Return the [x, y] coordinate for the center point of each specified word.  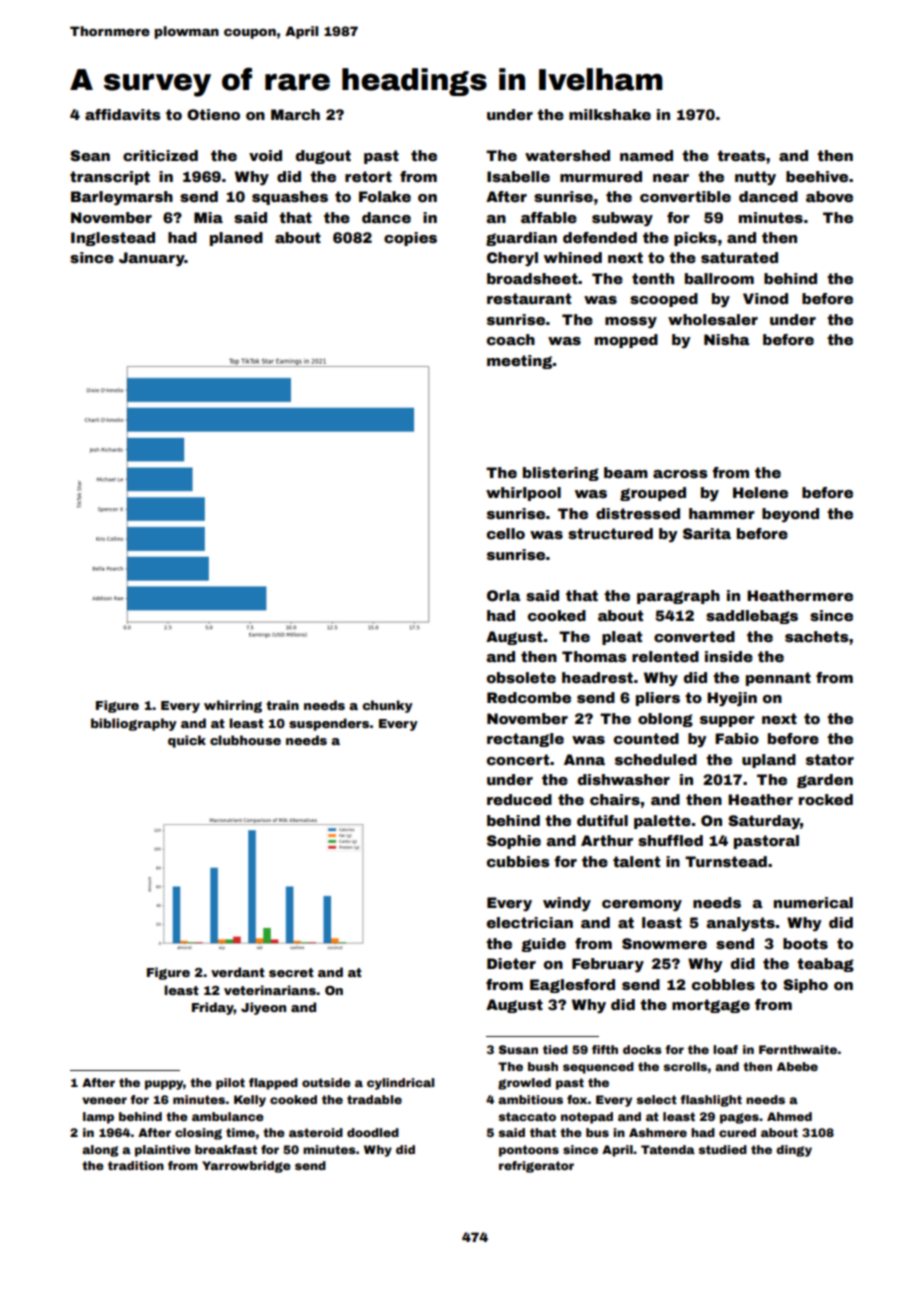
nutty [755, 178]
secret [291, 972]
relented [665, 656]
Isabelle [518, 176]
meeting [520, 362]
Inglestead [113, 239]
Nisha [726, 339]
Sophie [514, 842]
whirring [233, 706]
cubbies [518, 861]
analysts [740, 924]
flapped [273, 1084]
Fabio [737, 738]
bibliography [134, 724]
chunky [387, 706]
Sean [90, 155]
